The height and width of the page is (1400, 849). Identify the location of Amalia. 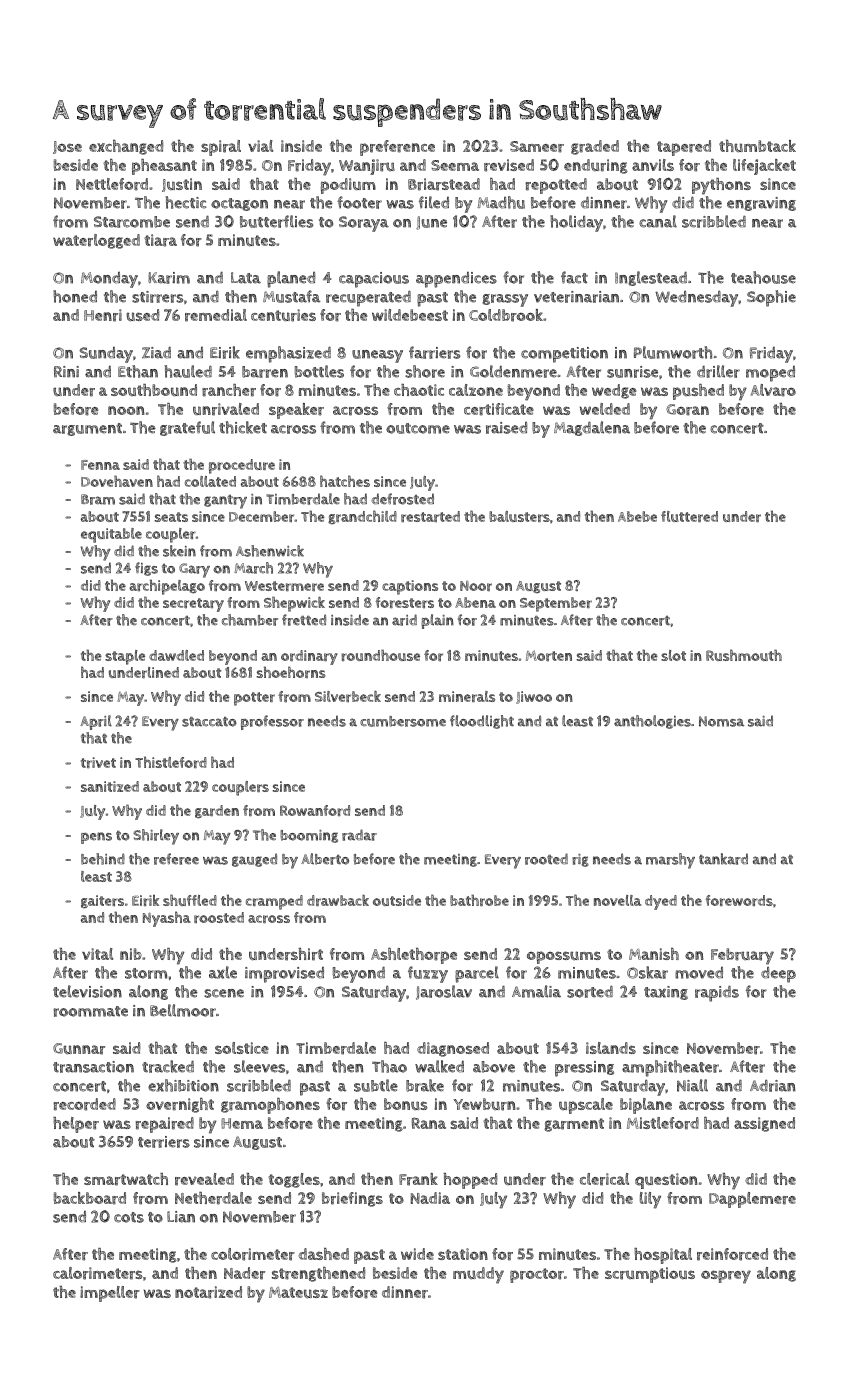
(536, 991).
